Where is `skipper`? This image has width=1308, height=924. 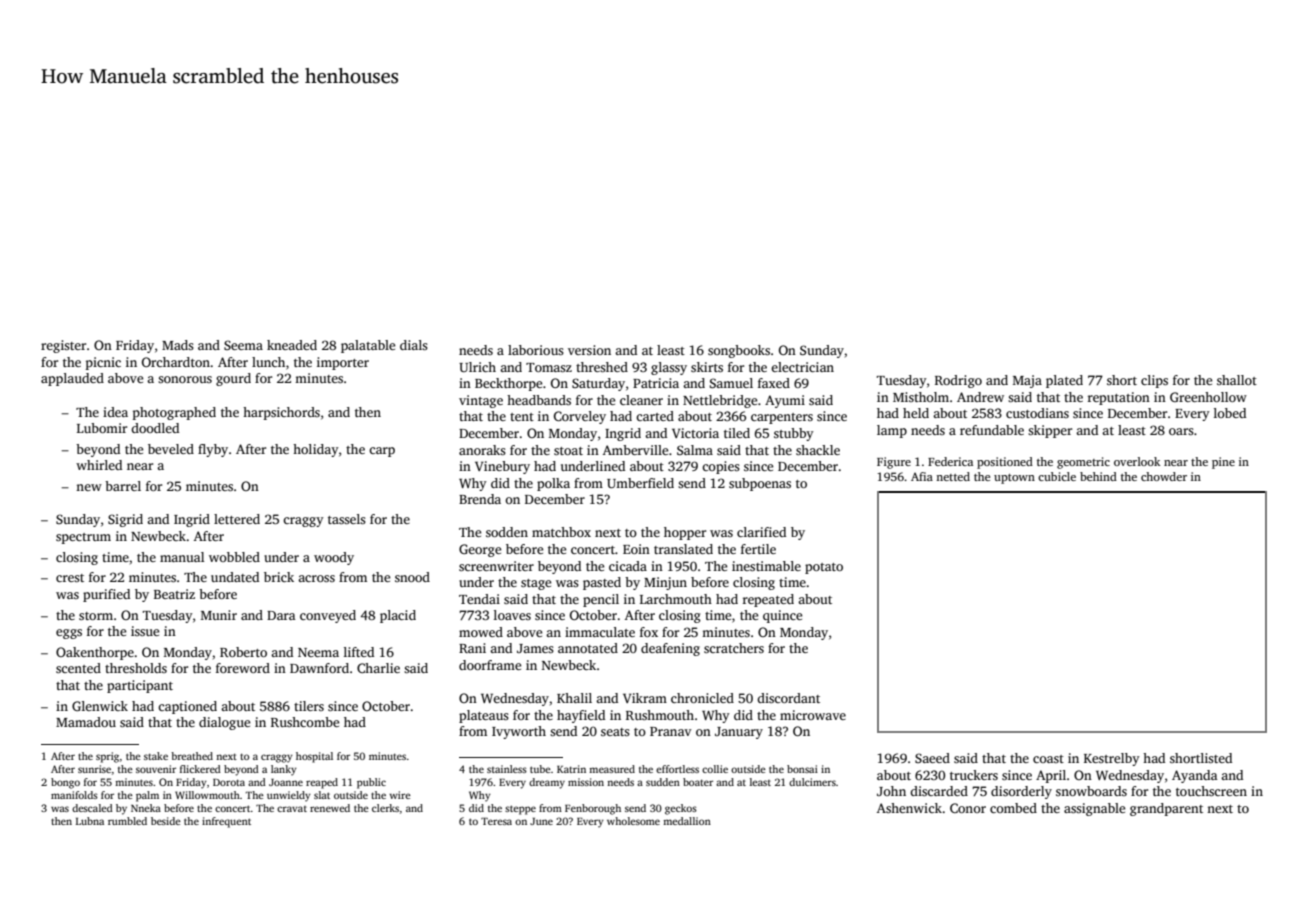
skipper is located at coordinates (1050, 431).
